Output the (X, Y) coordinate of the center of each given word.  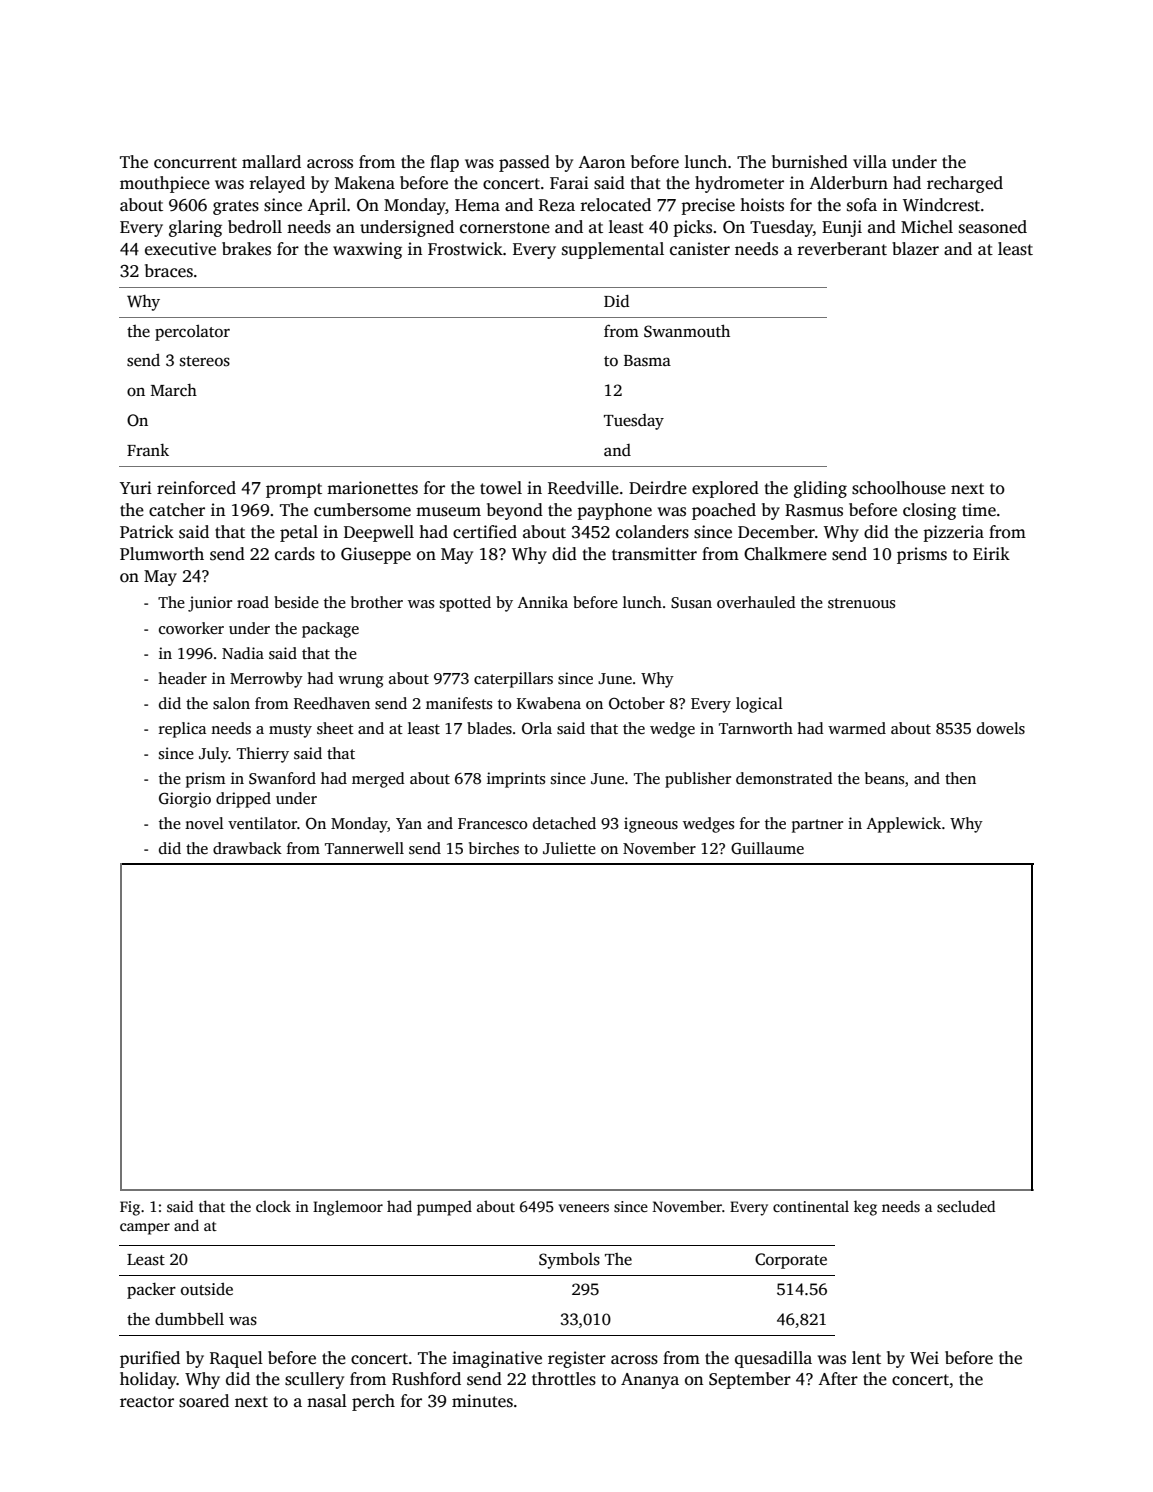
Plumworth (162, 554)
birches (494, 848)
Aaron (601, 162)
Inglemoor (348, 1208)
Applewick (904, 825)
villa (870, 161)
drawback (247, 848)
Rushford (426, 1379)
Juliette (569, 848)
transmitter (654, 554)
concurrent (195, 163)
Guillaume (767, 848)
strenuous (861, 603)
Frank (148, 450)
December (776, 532)
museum (448, 512)
